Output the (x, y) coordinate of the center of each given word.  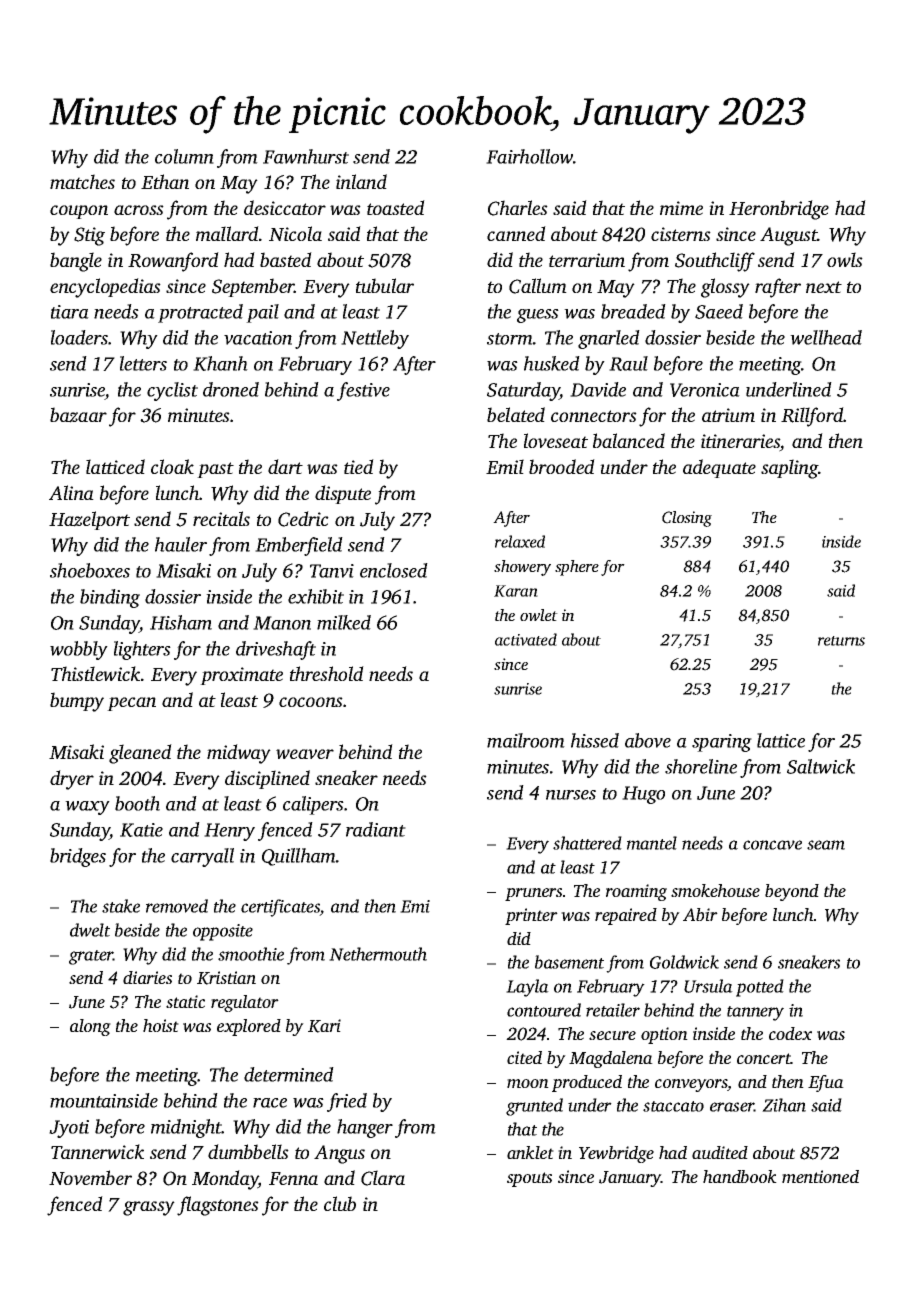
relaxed (520, 541)
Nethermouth (378, 954)
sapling (789, 469)
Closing (687, 519)
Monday (225, 1180)
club (340, 1203)
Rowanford (173, 262)
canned (516, 233)
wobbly (79, 650)
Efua (826, 1083)
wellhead (826, 337)
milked (344, 622)
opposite (223, 932)
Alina (71, 492)
